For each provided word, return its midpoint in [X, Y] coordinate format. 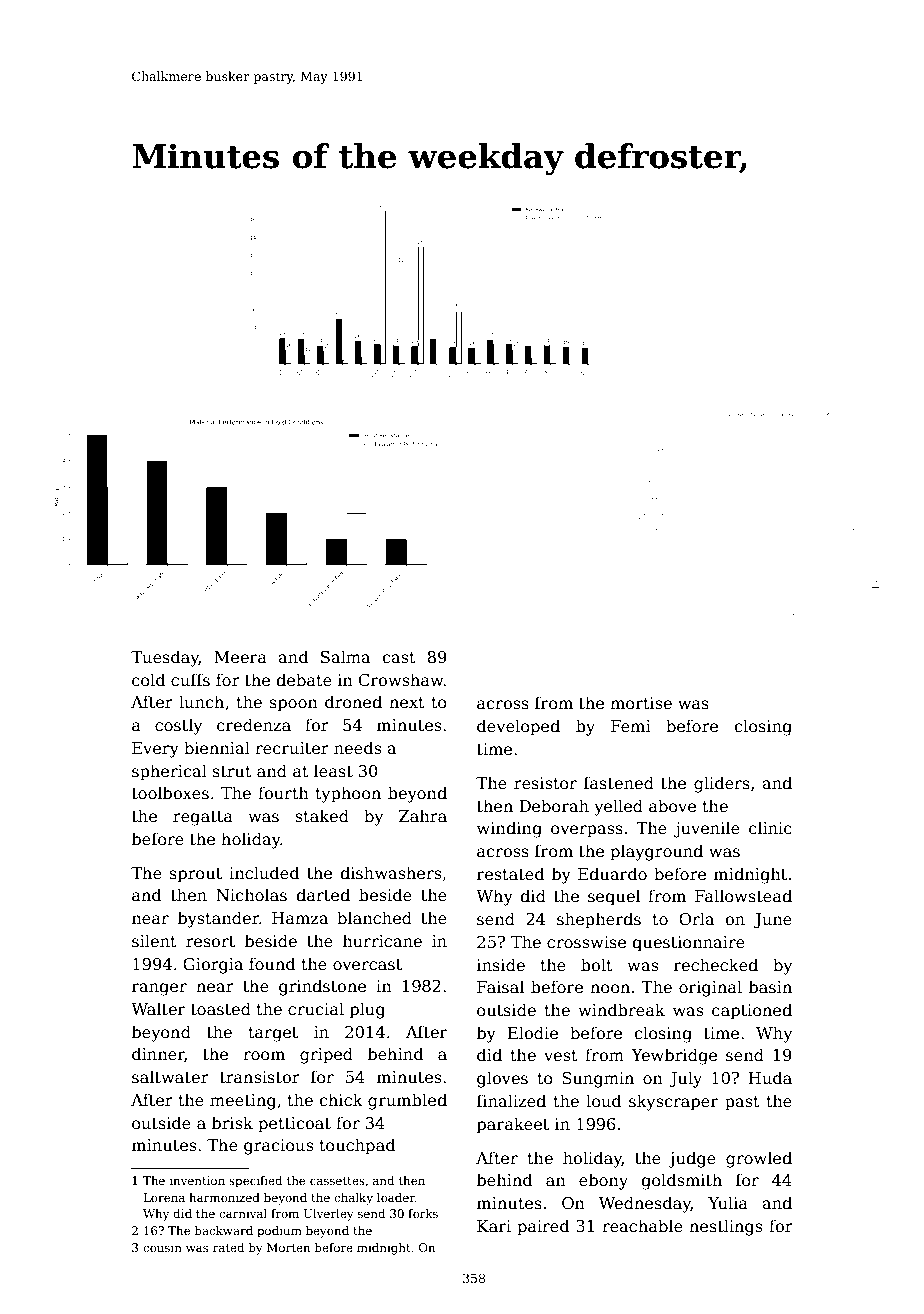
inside [501, 964]
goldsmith [681, 1181]
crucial [316, 1009]
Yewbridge [674, 1056]
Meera [240, 657]
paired [543, 1227]
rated [228, 1247]
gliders [722, 784]
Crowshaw [401, 680]
